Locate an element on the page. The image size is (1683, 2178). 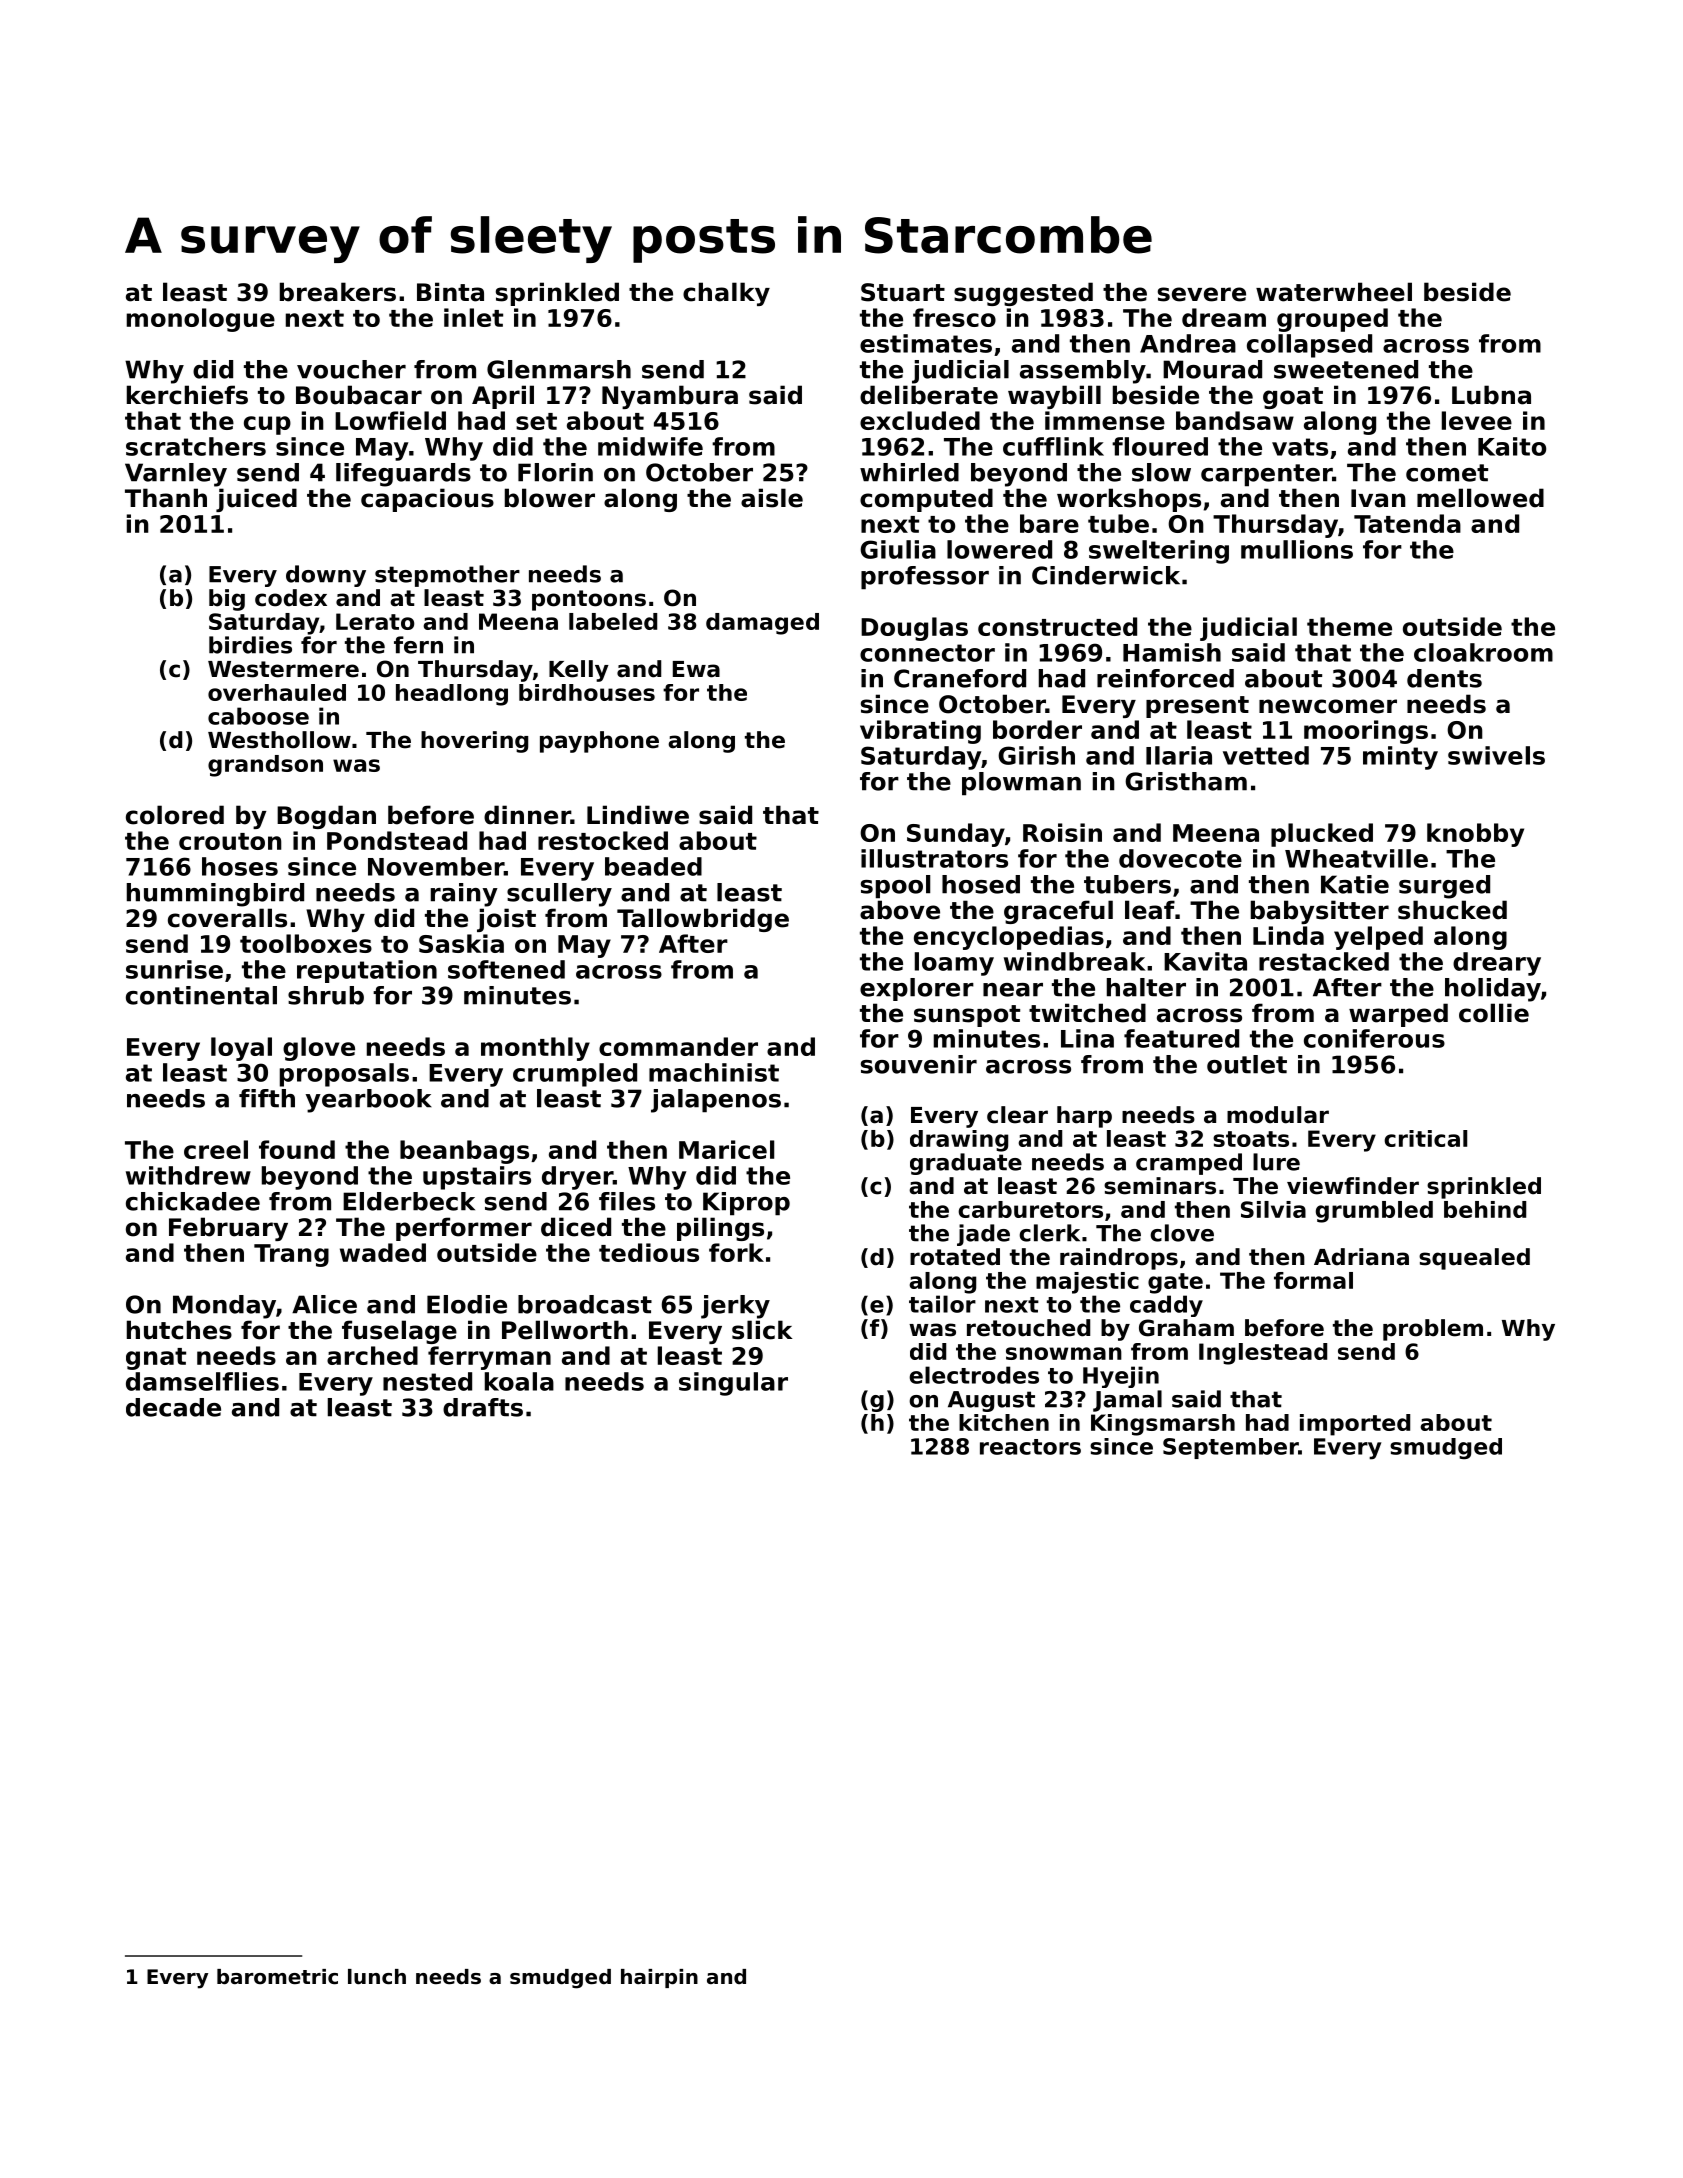
barometric is located at coordinates (277, 1977).
